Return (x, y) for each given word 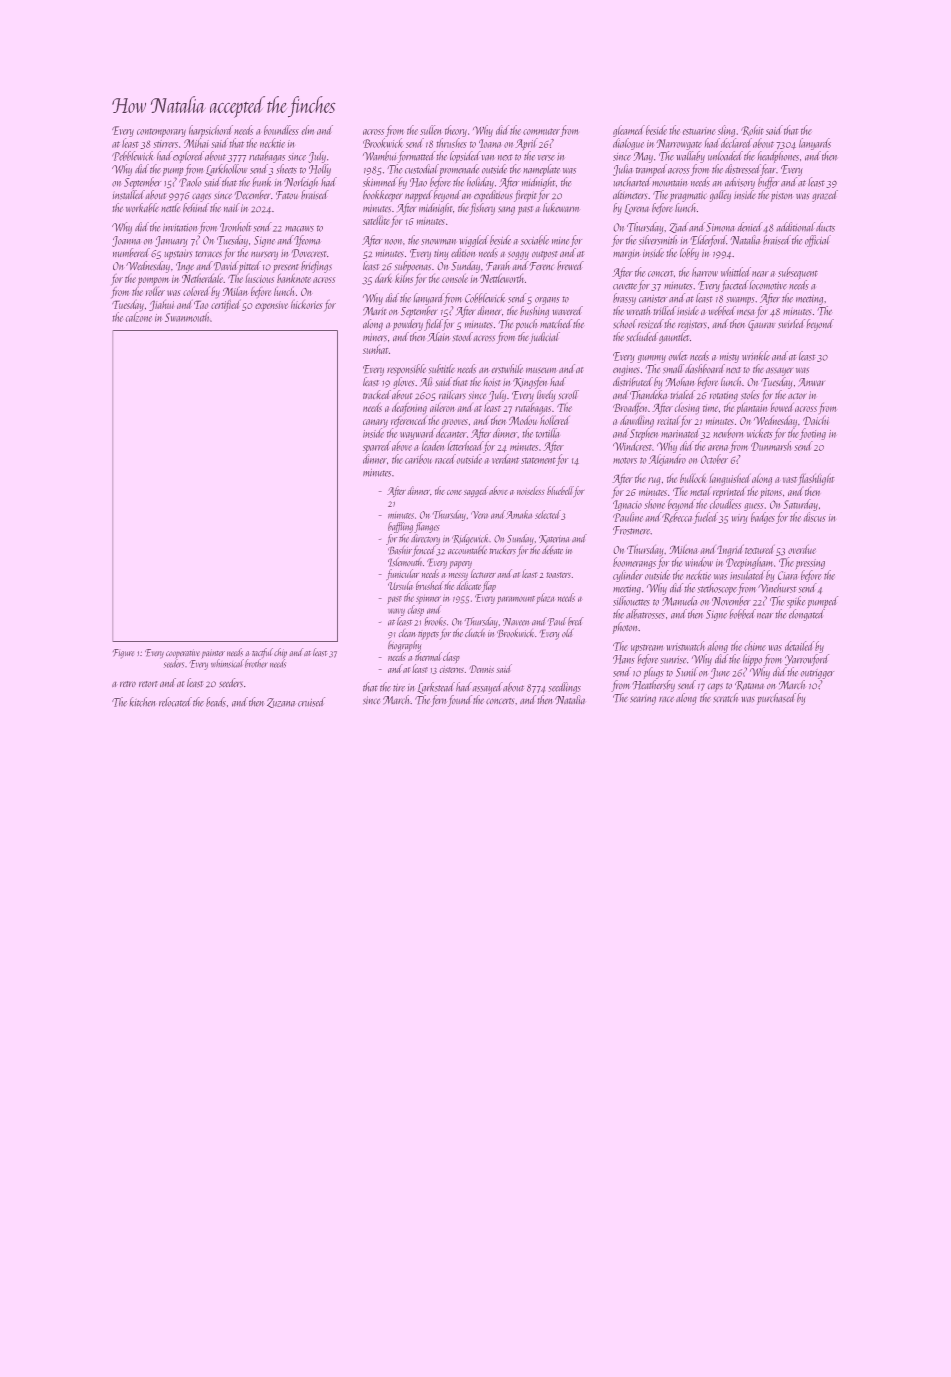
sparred (377, 447)
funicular (402, 575)
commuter (541, 131)
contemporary (161, 133)
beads (216, 702)
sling (726, 131)
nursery (264, 255)
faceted (735, 286)
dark (383, 278)
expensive (272, 306)
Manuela (680, 601)
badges (763, 518)
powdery (408, 325)
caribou (418, 459)
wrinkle (756, 356)
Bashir (400, 550)
